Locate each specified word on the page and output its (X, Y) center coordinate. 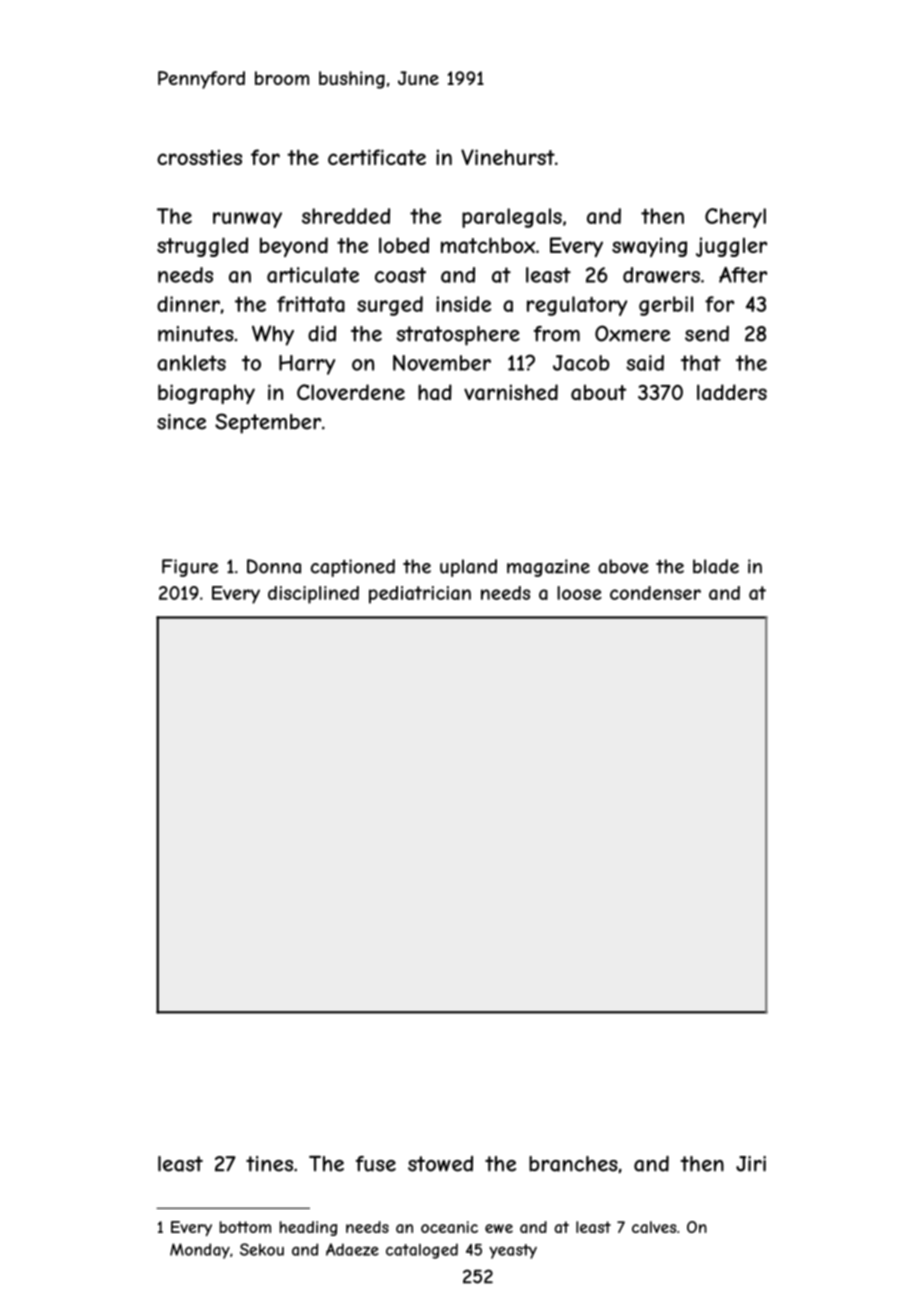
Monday (200, 1251)
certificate (377, 157)
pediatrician (420, 595)
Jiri (751, 1164)
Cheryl (735, 218)
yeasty (513, 1251)
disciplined (313, 595)
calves (654, 1227)
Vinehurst (508, 157)
